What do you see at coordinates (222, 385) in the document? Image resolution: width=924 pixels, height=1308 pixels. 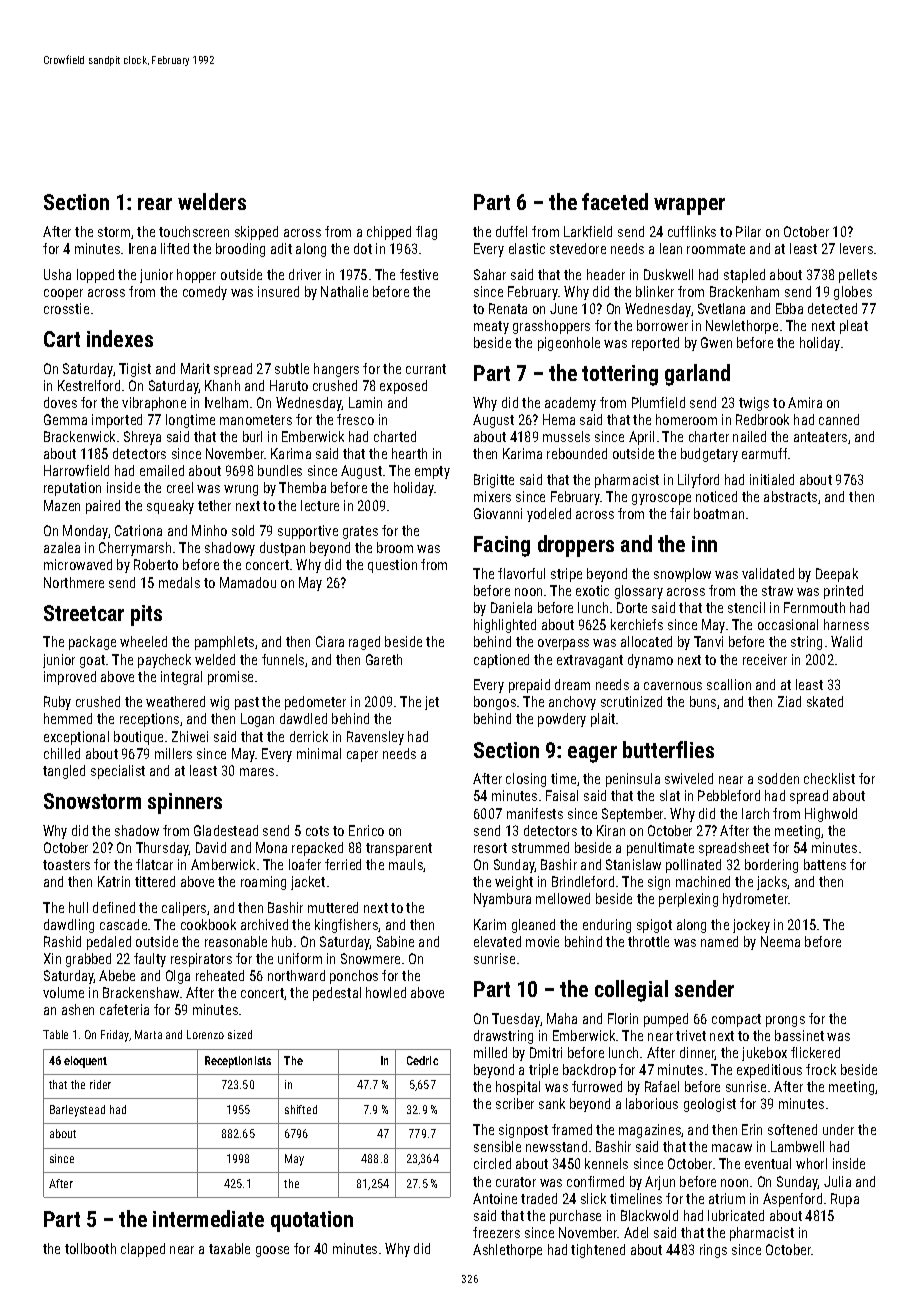 I see `Khanh` at bounding box center [222, 385].
